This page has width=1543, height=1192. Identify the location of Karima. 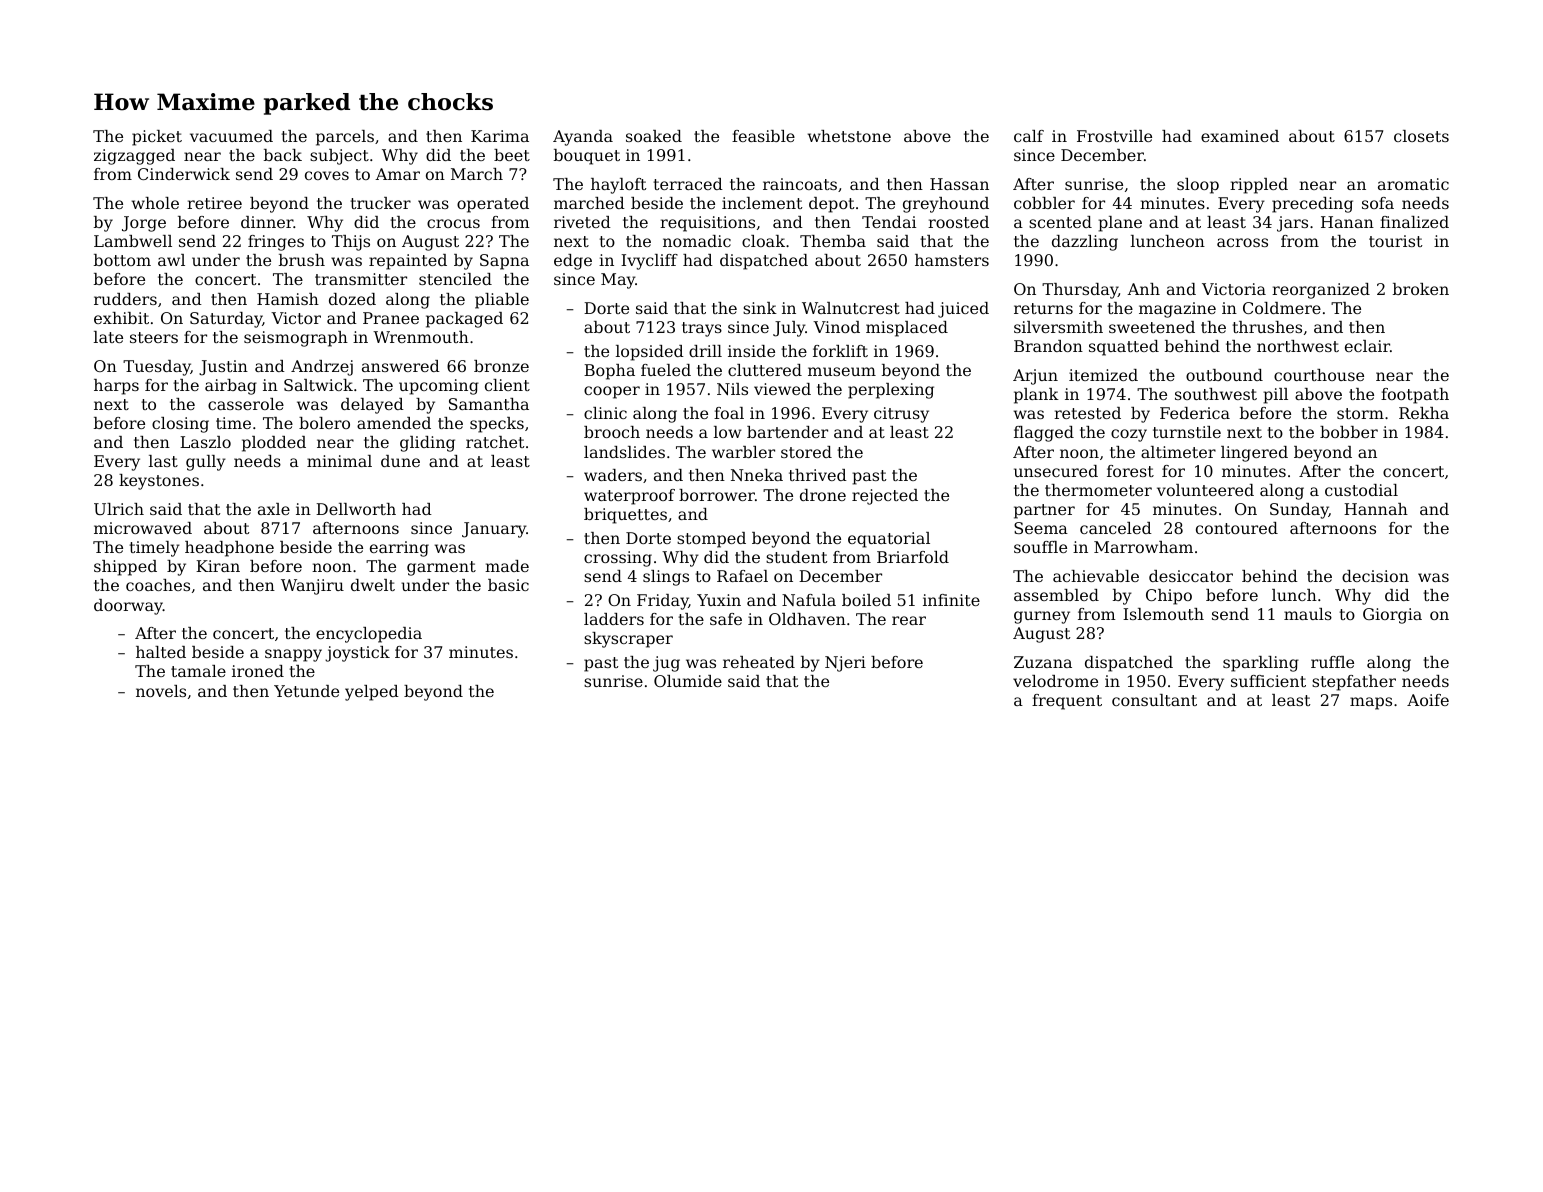
(500, 136).
